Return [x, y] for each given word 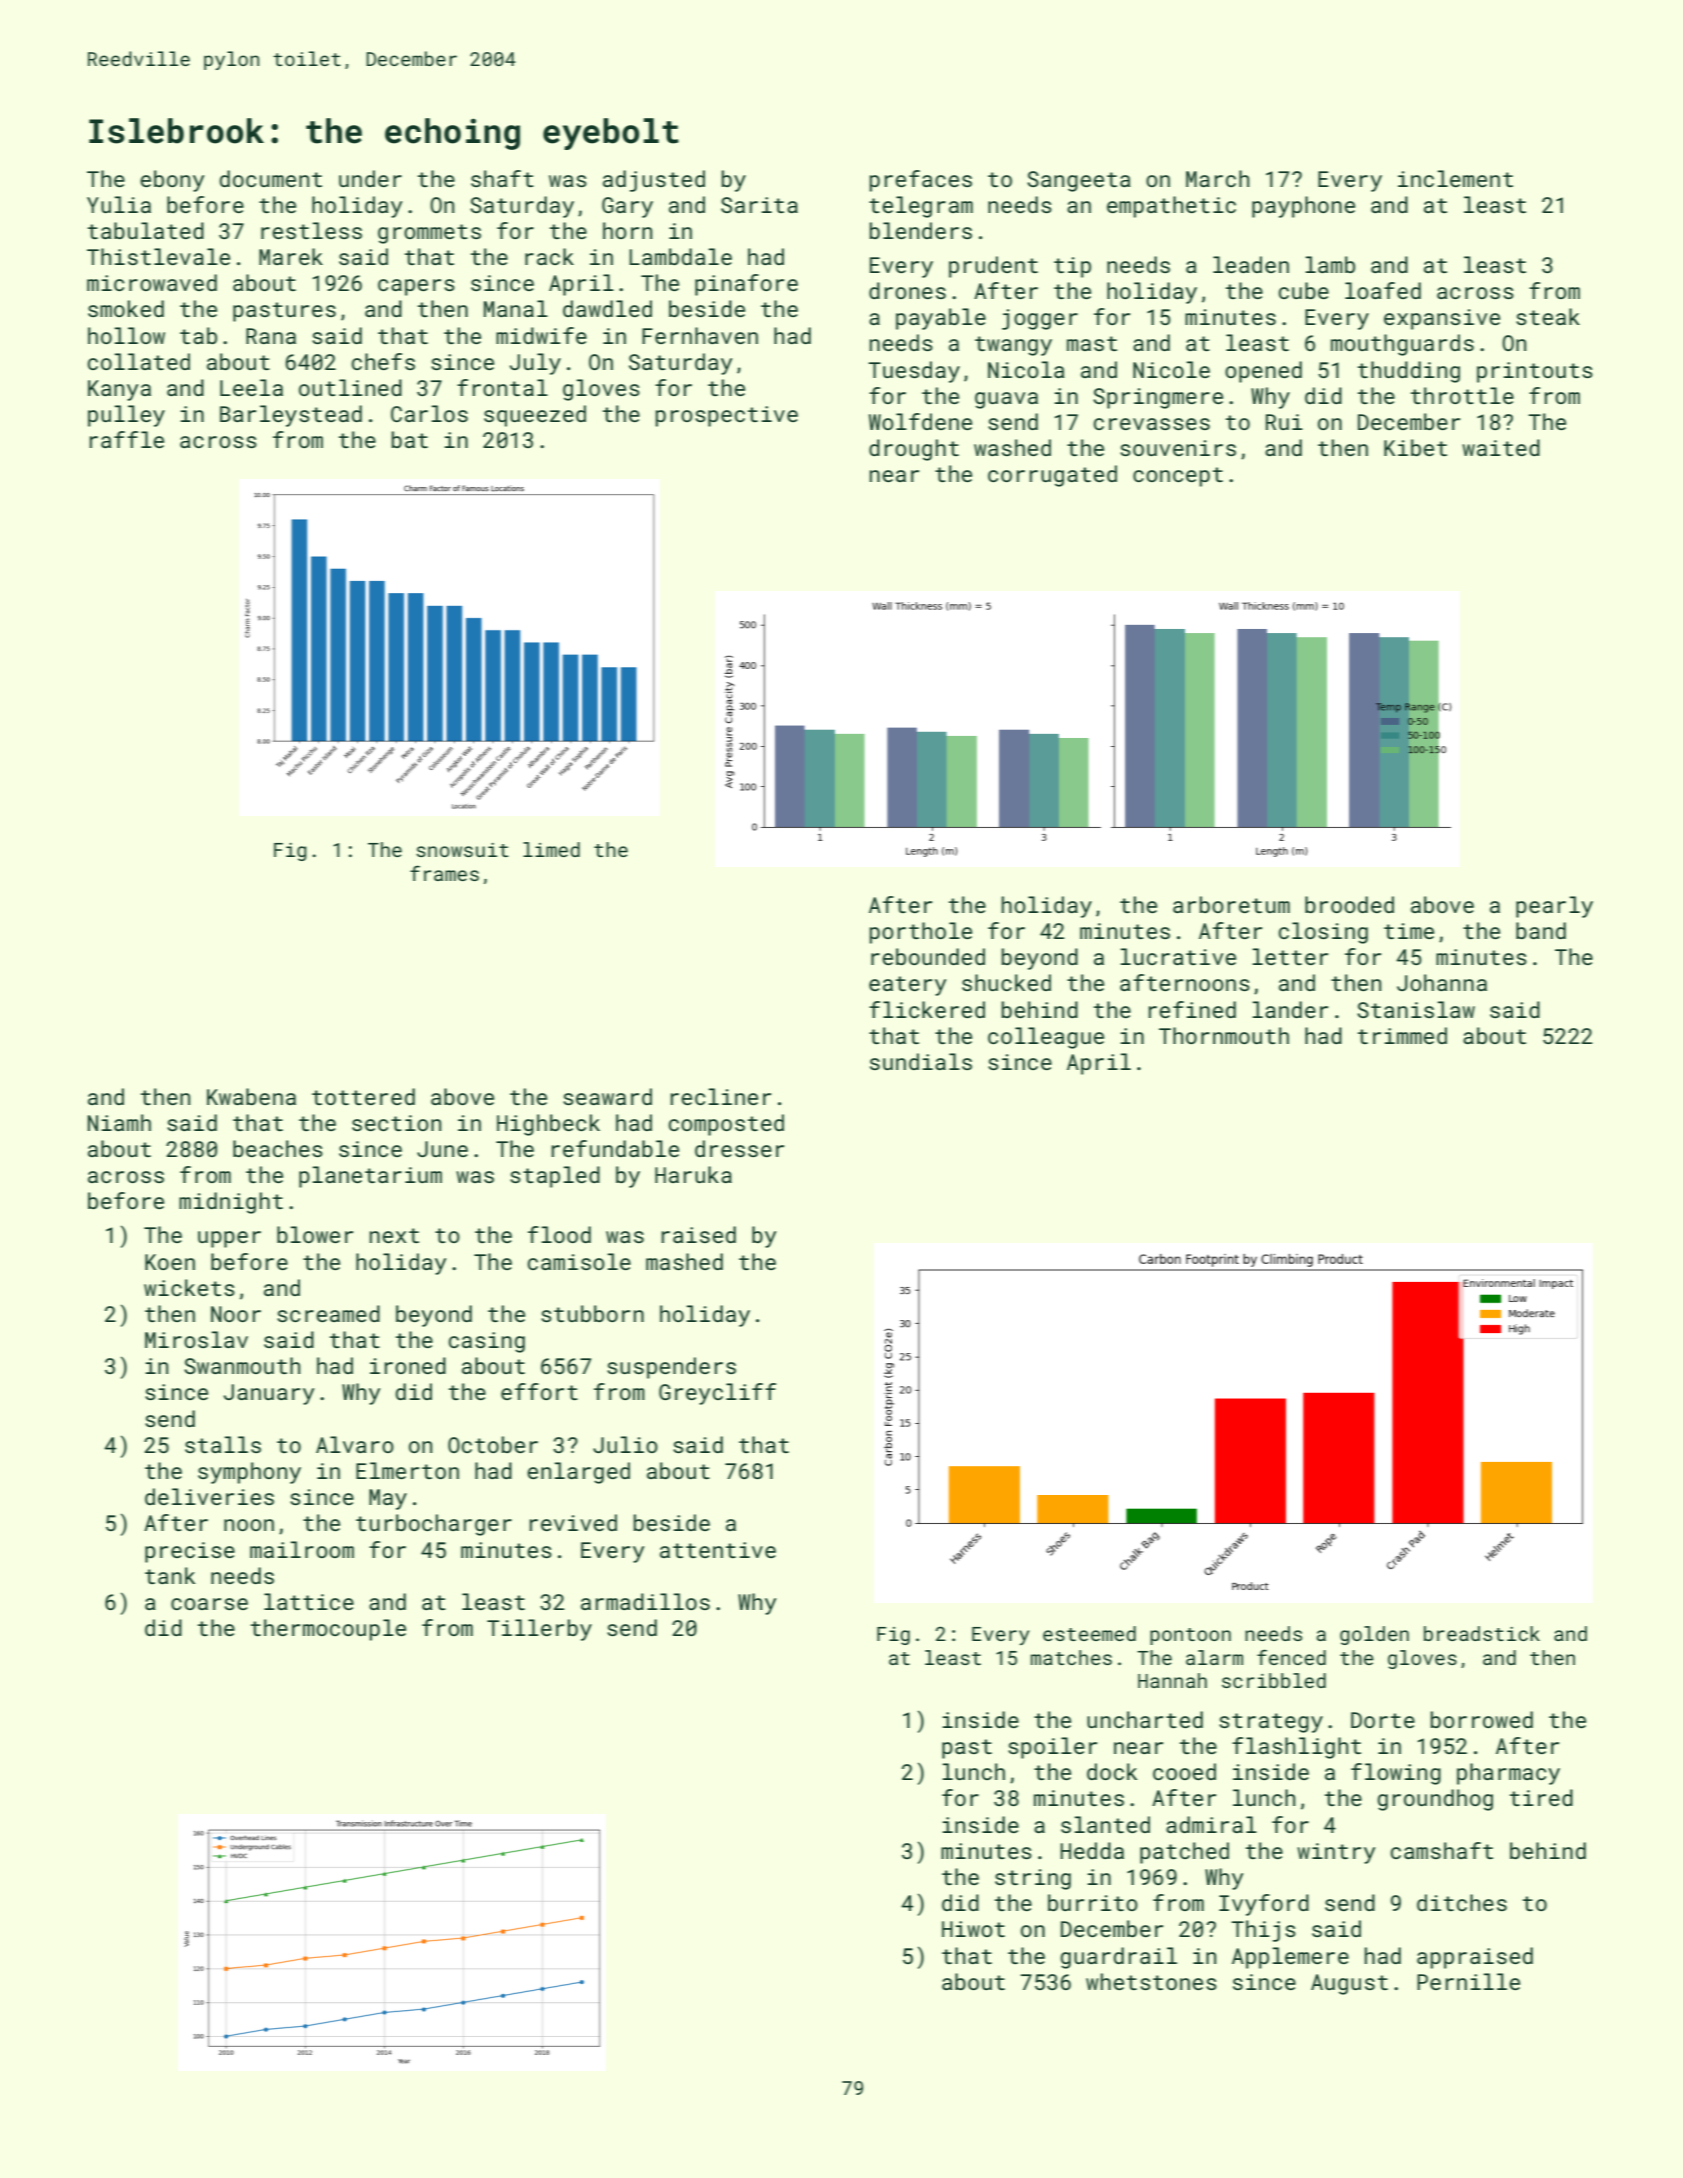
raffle [127, 439]
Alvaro [355, 1444]
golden [1374, 1635]
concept [1178, 477]
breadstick [1482, 1633]
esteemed [1089, 1633]
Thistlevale [158, 256]
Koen [170, 1262]
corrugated [1052, 476]
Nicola [1026, 369]
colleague [1046, 1038]
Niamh [119, 1122]
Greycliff [717, 1394]
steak [1548, 316]
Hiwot [973, 1929]
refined [1192, 1009]
